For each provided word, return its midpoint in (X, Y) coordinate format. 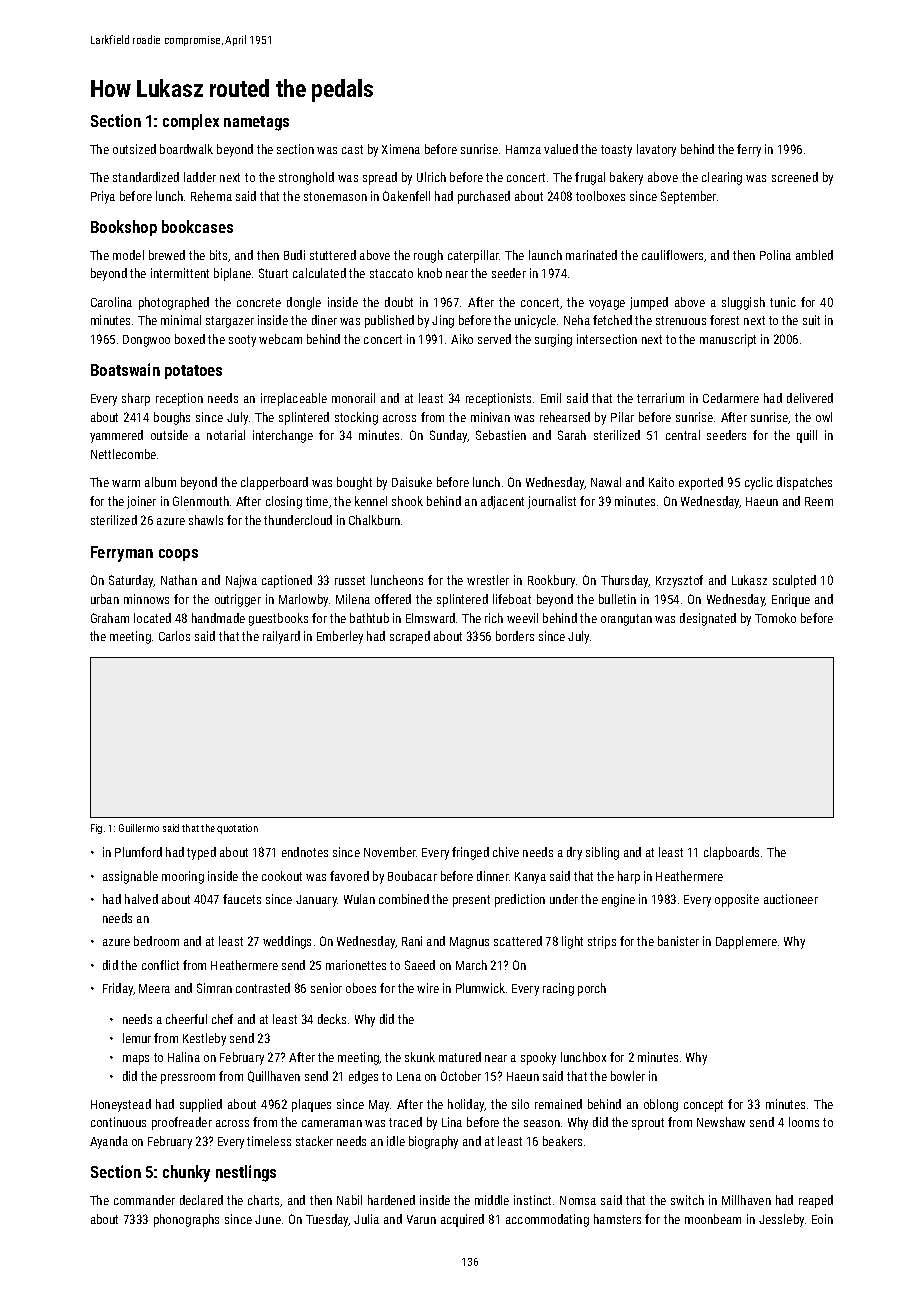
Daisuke (412, 482)
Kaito (661, 482)
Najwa (241, 581)
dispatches (804, 483)
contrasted (263, 988)
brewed (167, 255)
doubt (399, 302)
